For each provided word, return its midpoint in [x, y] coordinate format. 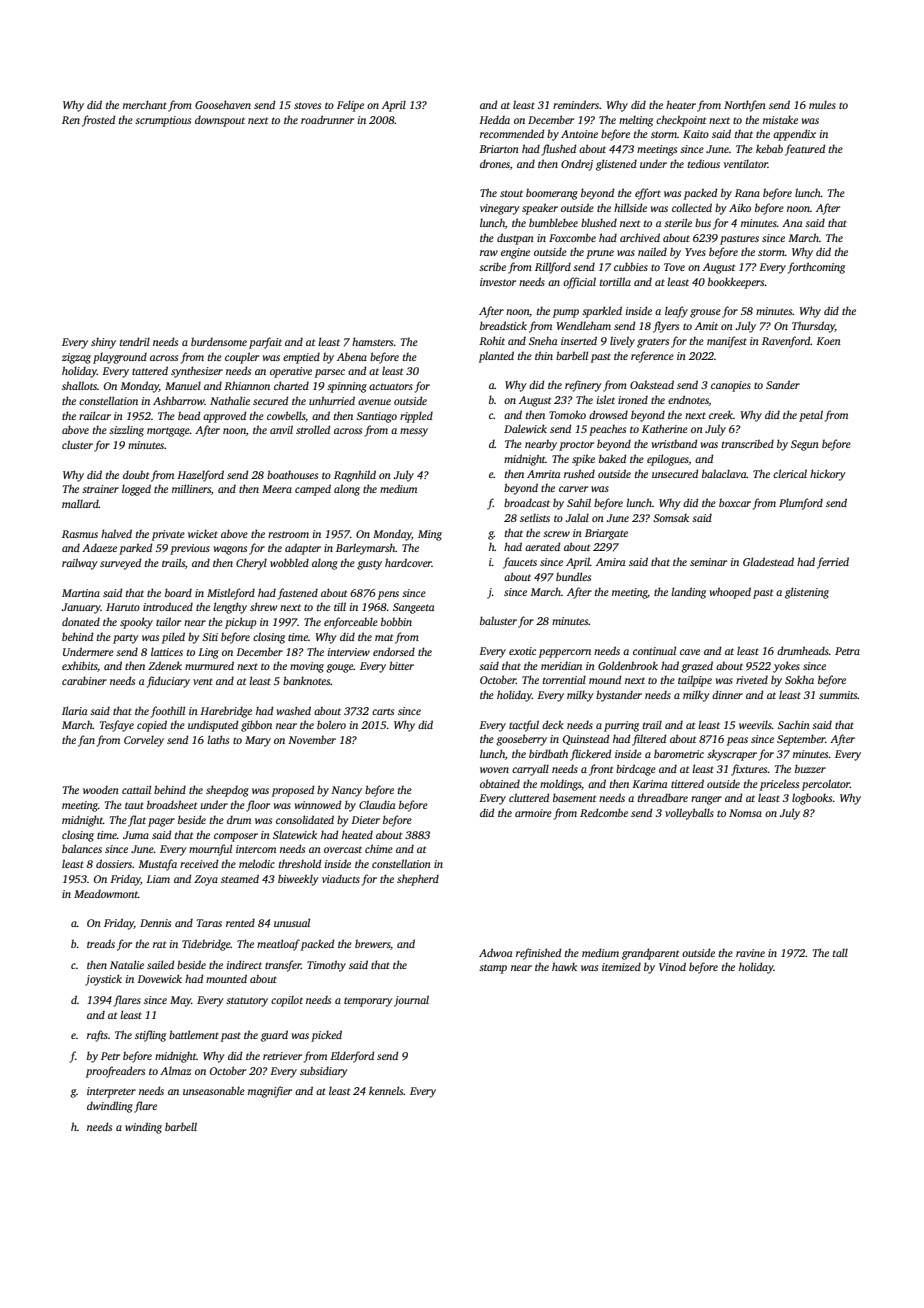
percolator [826, 785]
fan [86, 741]
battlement [194, 1034]
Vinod [672, 966]
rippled [416, 417]
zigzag [76, 358]
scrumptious [163, 121]
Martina [81, 593]
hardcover [408, 562]
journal [411, 1001]
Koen [828, 341]
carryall [530, 770]
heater [681, 104]
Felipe [350, 106]
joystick [103, 980]
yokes [786, 667]
